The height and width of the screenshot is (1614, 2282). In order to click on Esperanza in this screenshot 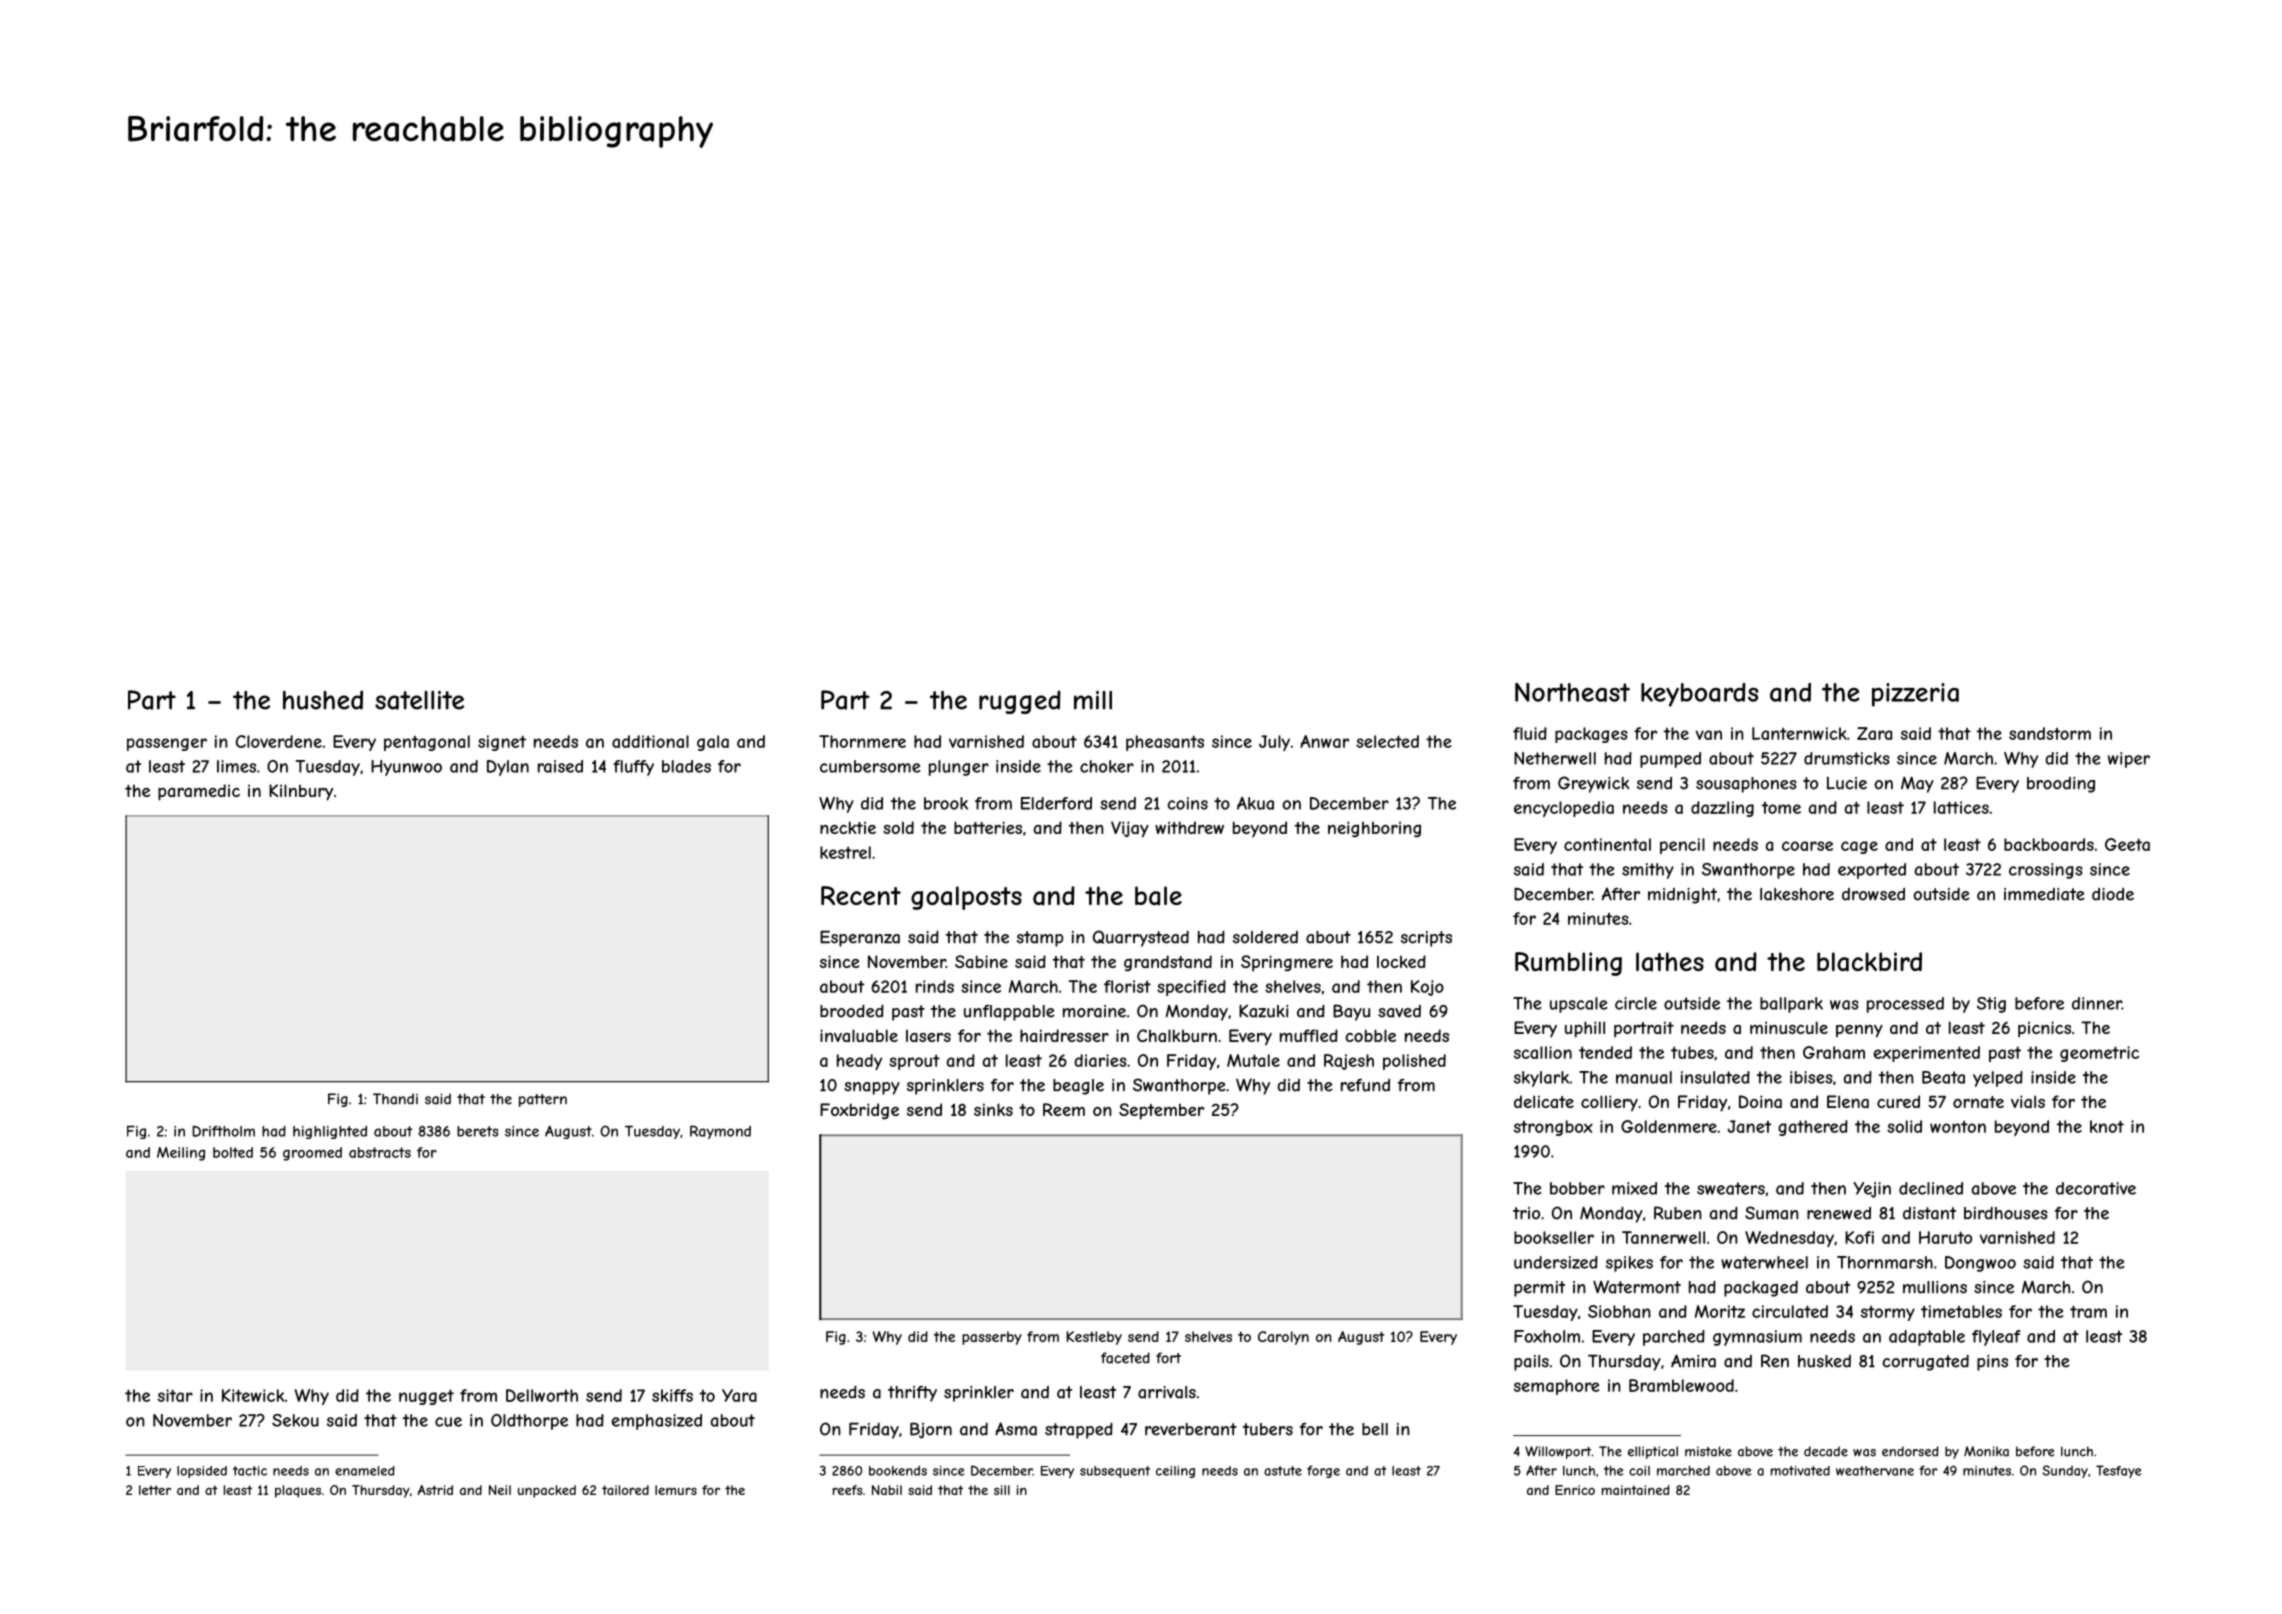, I will do `click(860, 938)`.
